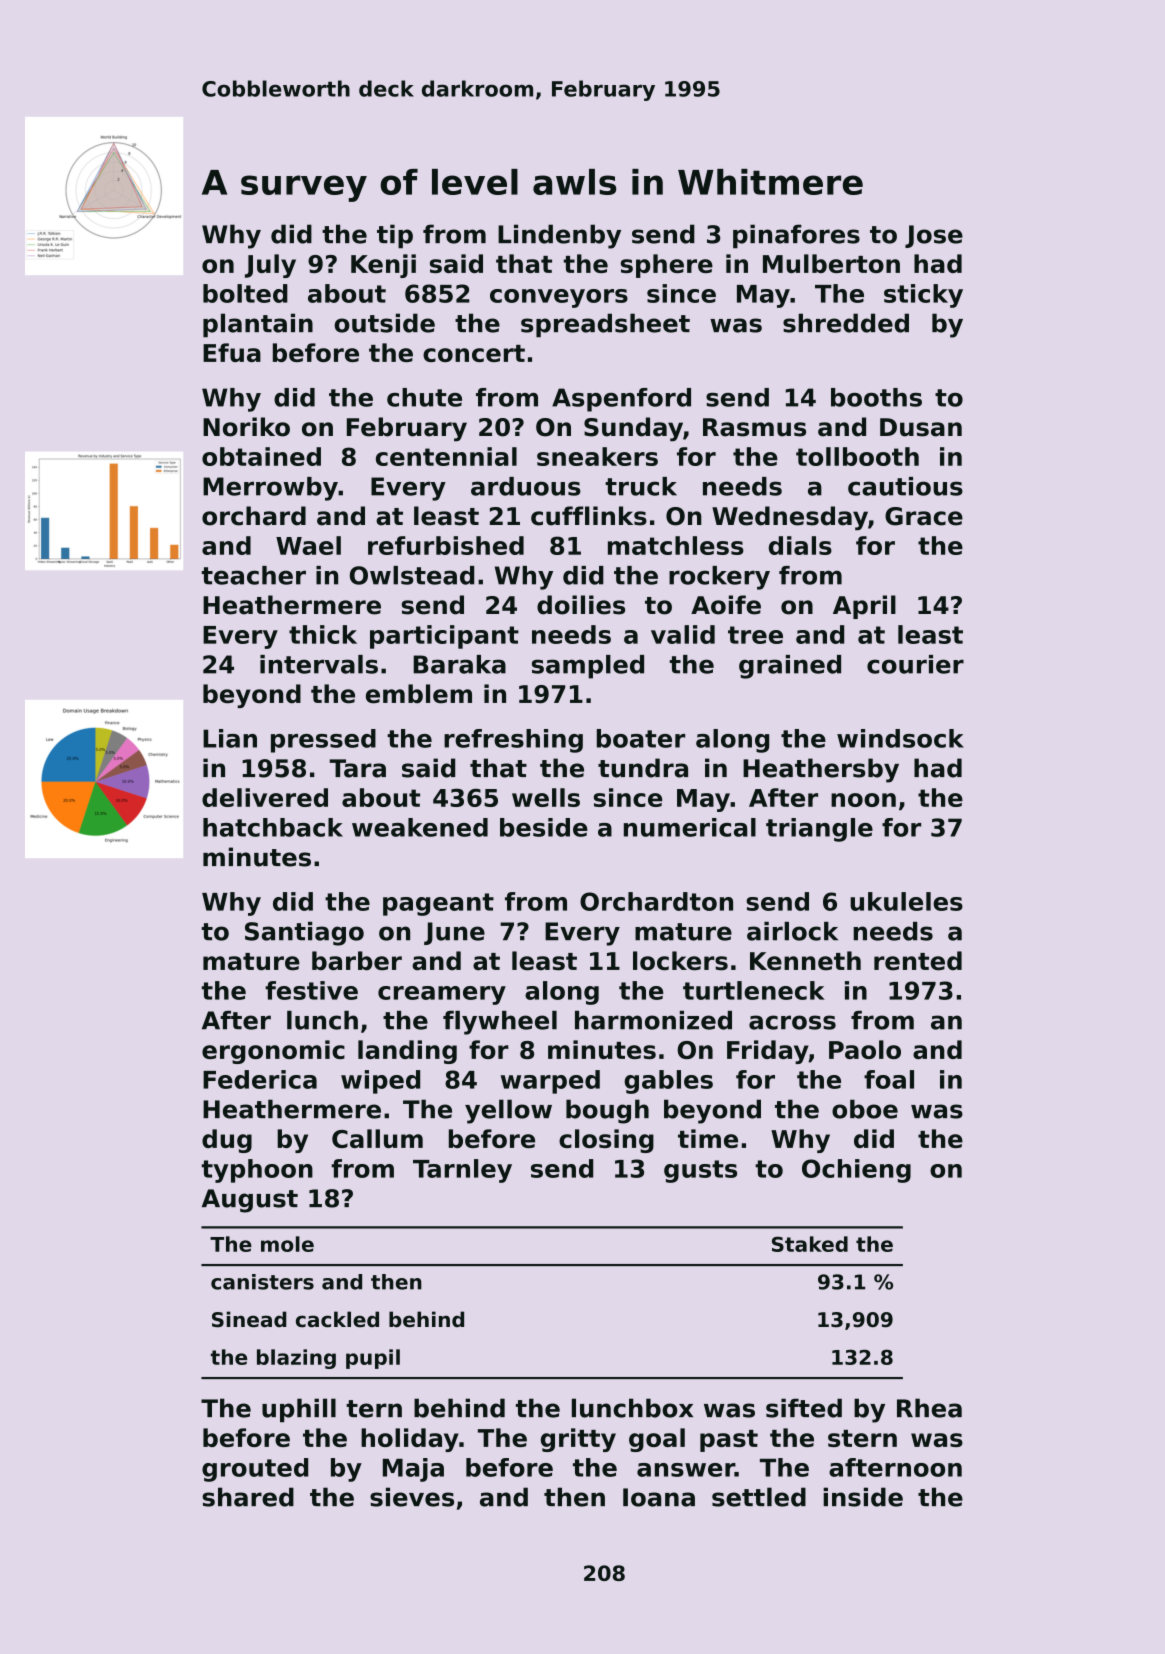 The height and width of the screenshot is (1654, 1165). What do you see at coordinates (865, 1049) in the screenshot?
I see `Paolo` at bounding box center [865, 1049].
